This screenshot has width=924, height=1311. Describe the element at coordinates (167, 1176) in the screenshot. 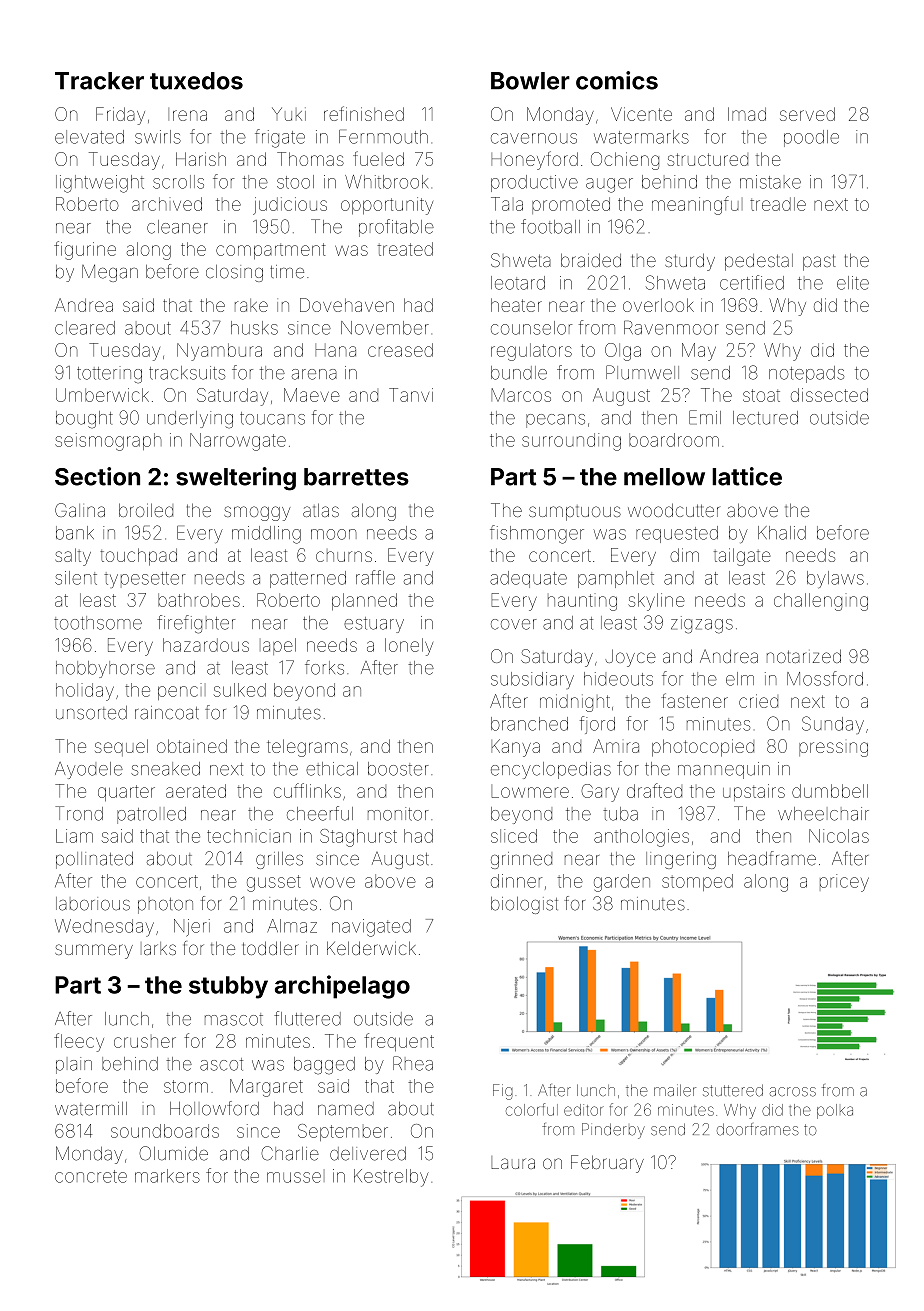

I see `markers` at that location.
